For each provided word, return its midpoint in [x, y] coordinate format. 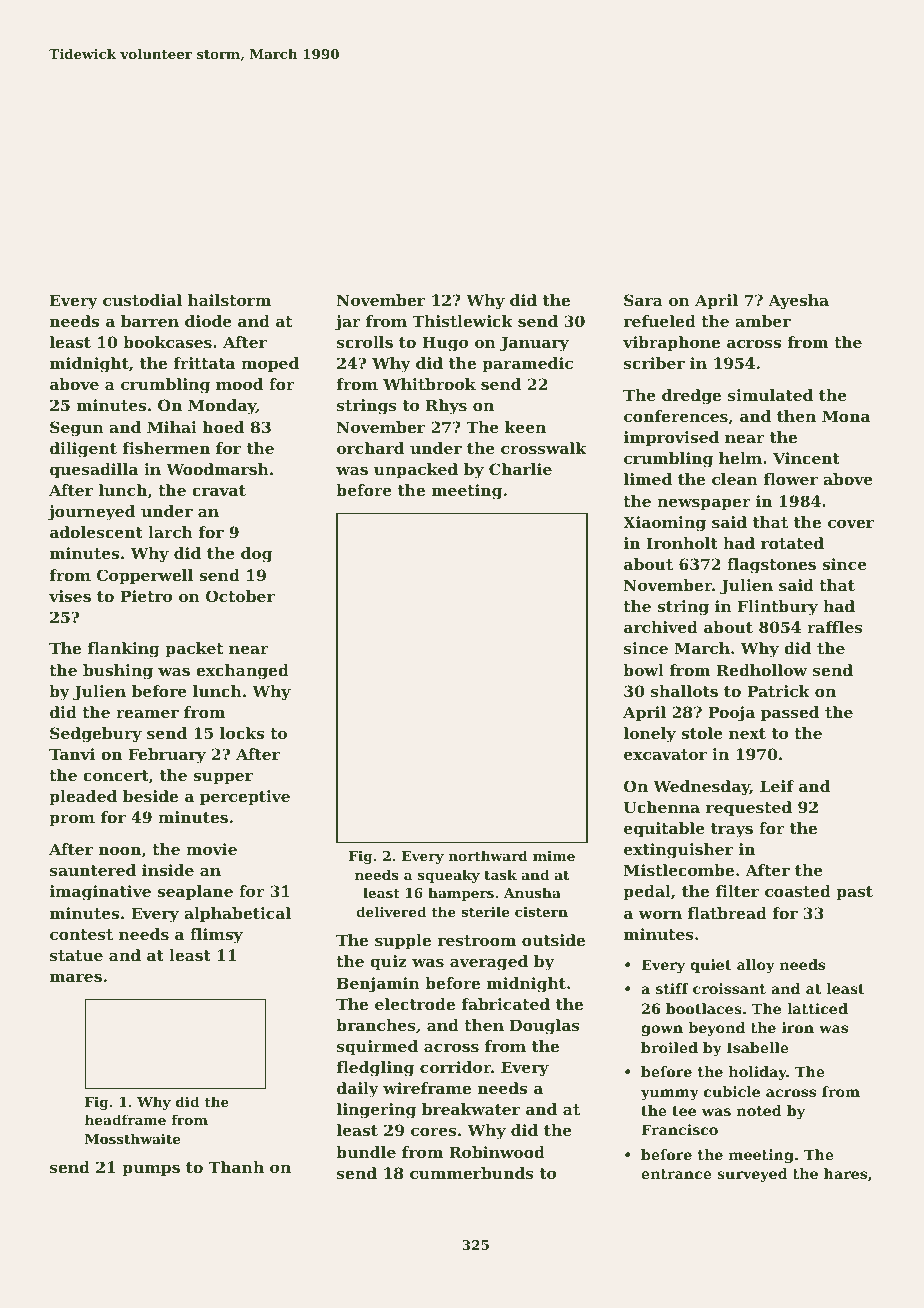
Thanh [236, 1167]
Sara [643, 300]
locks [242, 733]
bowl [643, 670]
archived [661, 627]
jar [348, 323]
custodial [142, 300]
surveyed [752, 1175]
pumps [151, 1170]
